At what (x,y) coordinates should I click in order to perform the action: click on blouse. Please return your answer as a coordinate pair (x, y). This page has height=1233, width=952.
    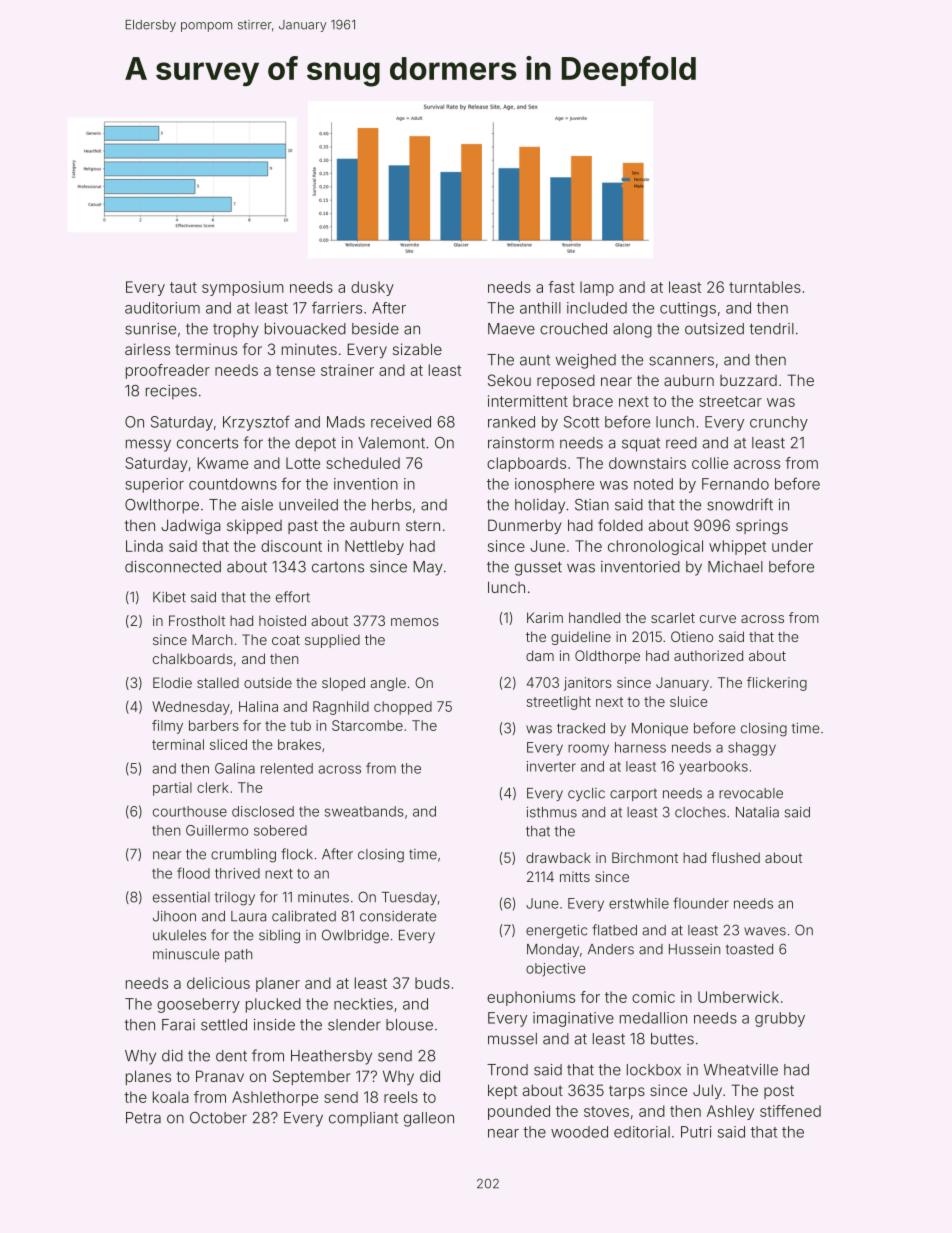
    Looking at the image, I should click on (409, 1025).
